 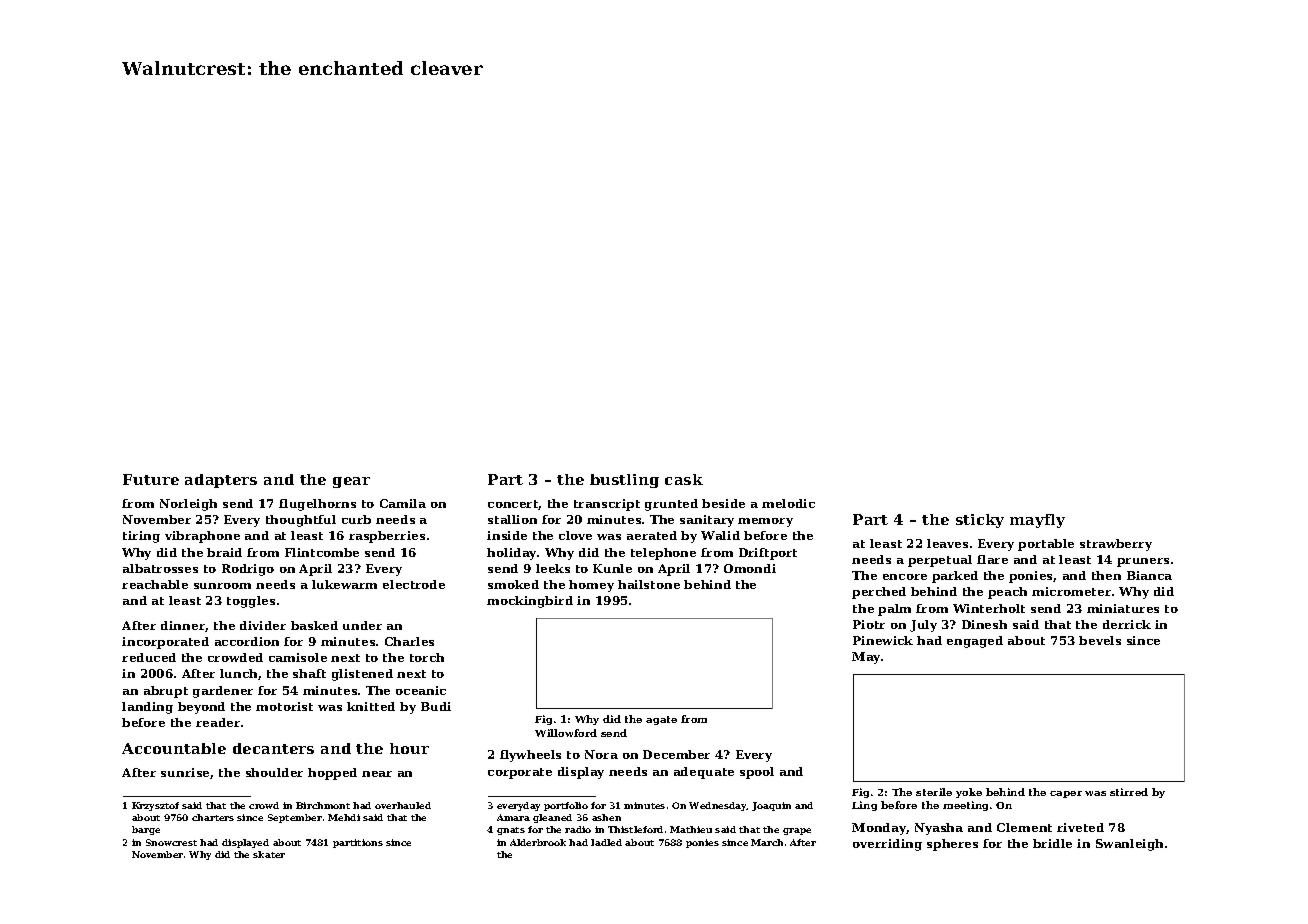 I want to click on December, so click(x=676, y=754).
